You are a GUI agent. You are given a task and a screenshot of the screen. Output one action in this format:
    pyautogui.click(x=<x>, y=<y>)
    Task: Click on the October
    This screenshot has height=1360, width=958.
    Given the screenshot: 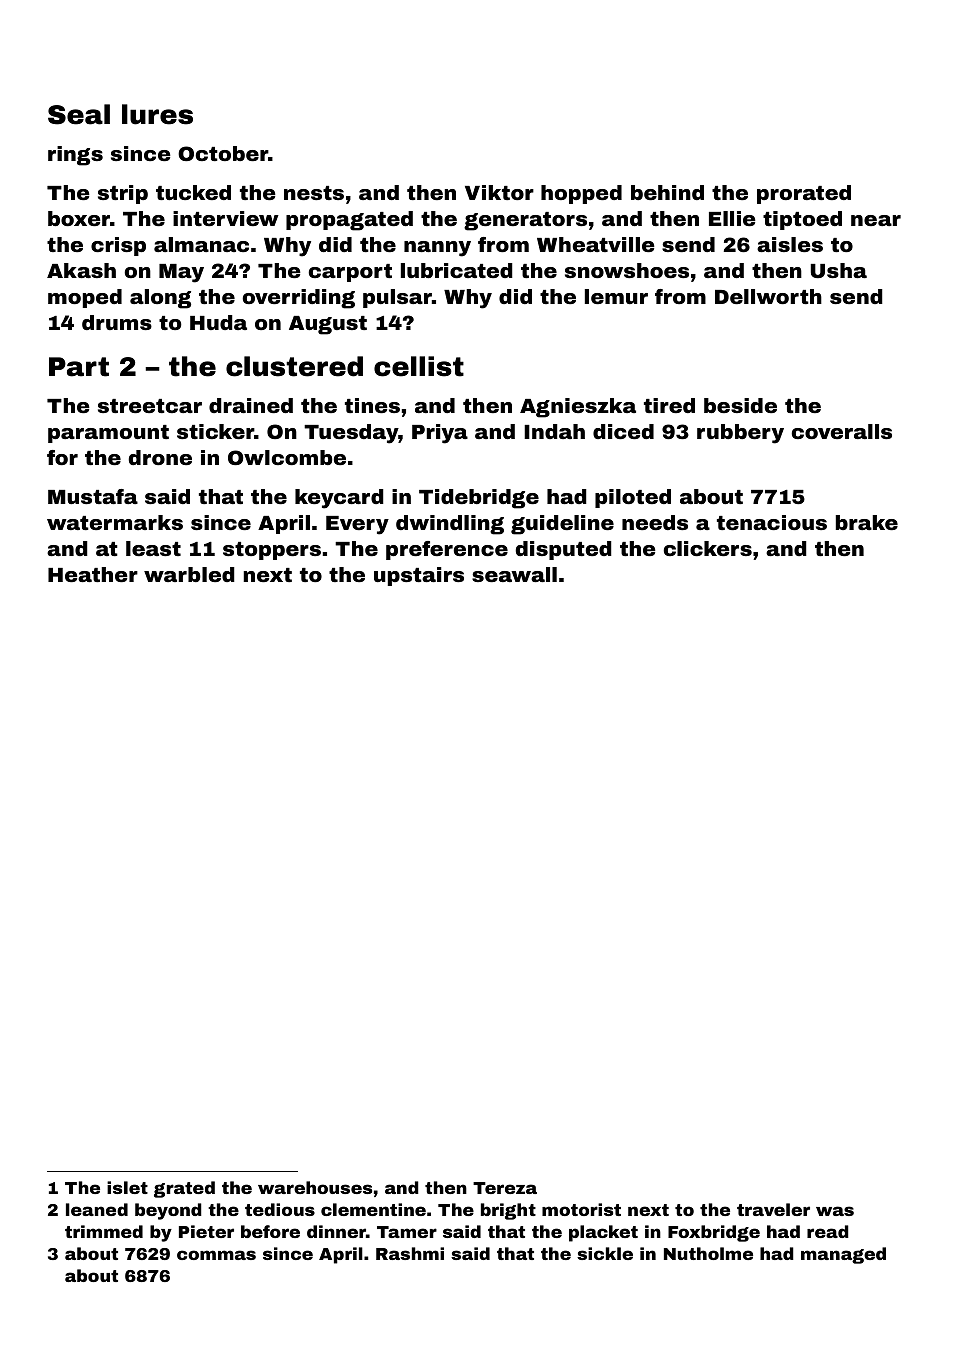 What is the action you would take?
    pyautogui.click(x=223, y=153)
